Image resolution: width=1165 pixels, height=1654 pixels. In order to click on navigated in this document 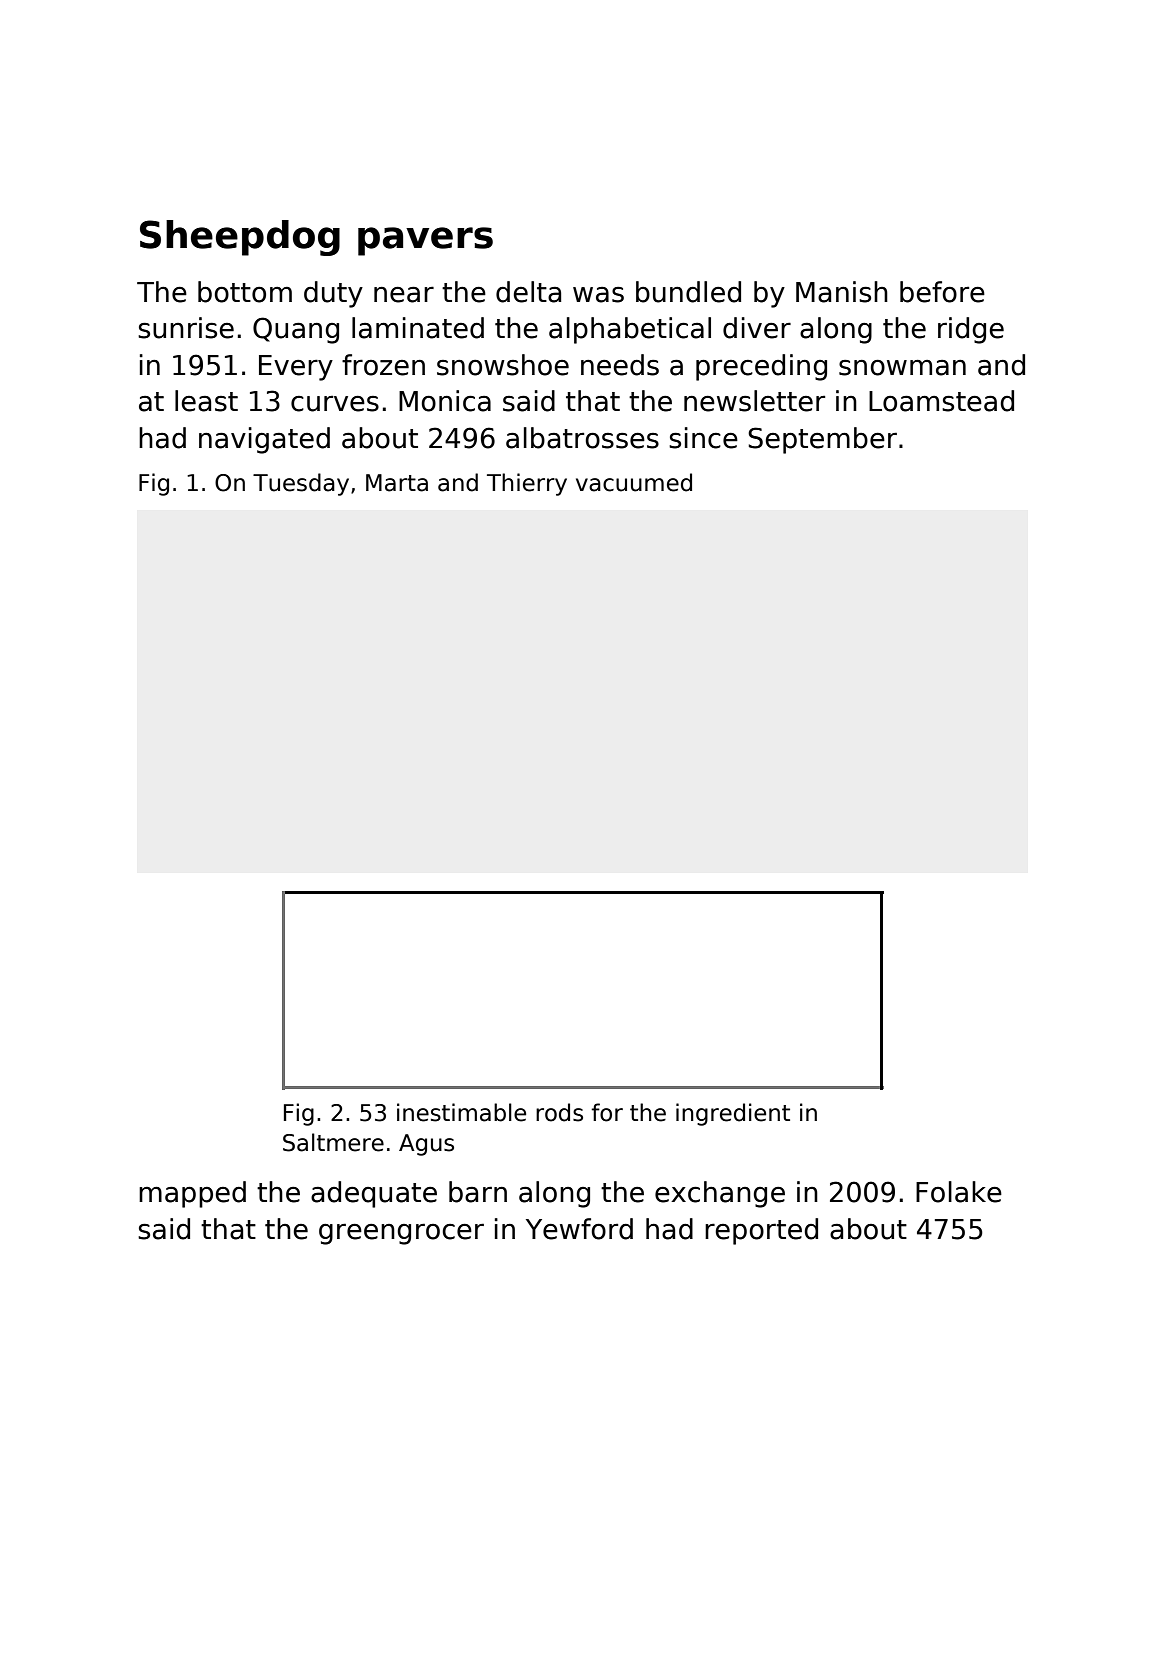, I will do `click(264, 440)`.
